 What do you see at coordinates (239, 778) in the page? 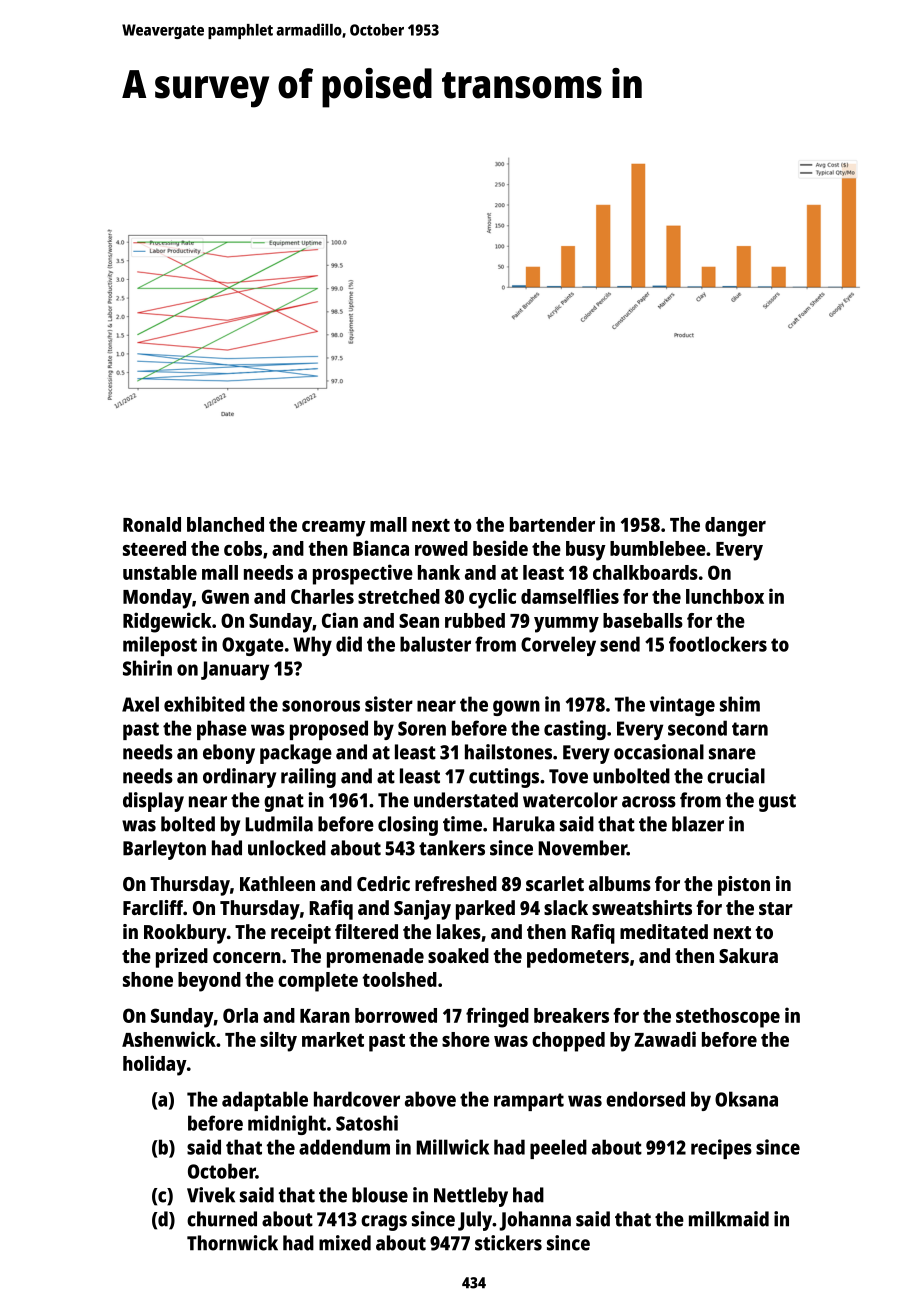
I see `ordinary` at bounding box center [239, 778].
